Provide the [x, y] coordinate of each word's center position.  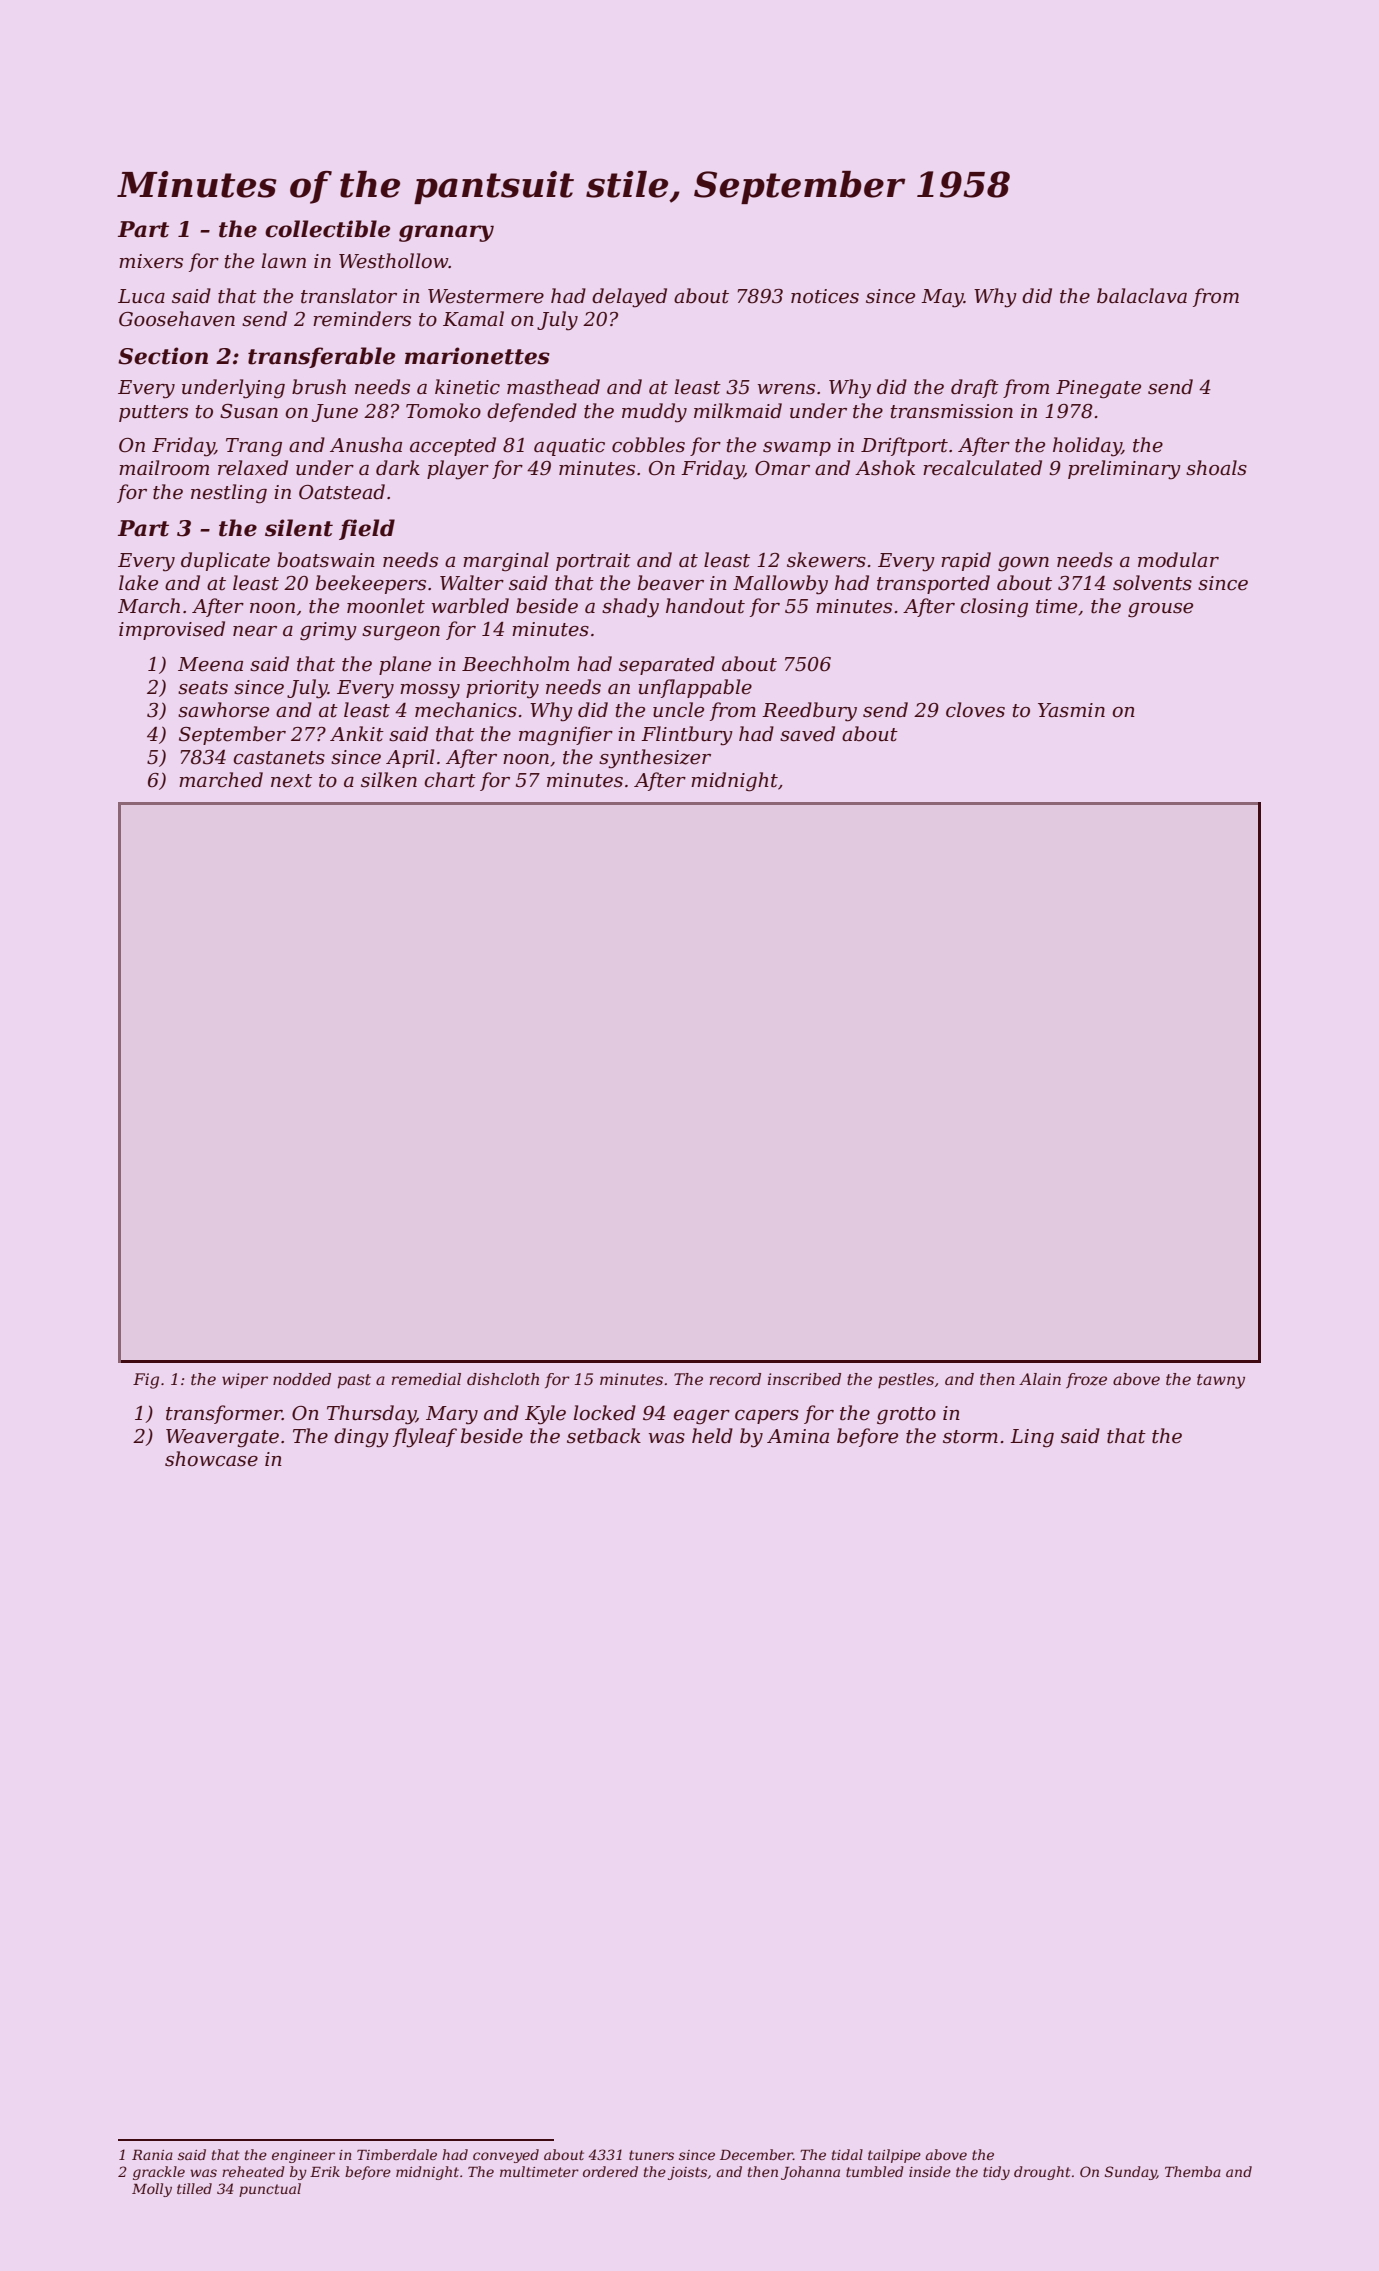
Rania [152, 2155]
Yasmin [1071, 710]
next [291, 781]
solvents [1152, 583]
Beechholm [515, 664]
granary [446, 233]
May [942, 298]
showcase [211, 1459]
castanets [279, 758]
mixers [151, 261]
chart [450, 780]
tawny [1221, 1381]
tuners [651, 2155]
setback [604, 1436]
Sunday [1131, 2173]
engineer [303, 2156]
